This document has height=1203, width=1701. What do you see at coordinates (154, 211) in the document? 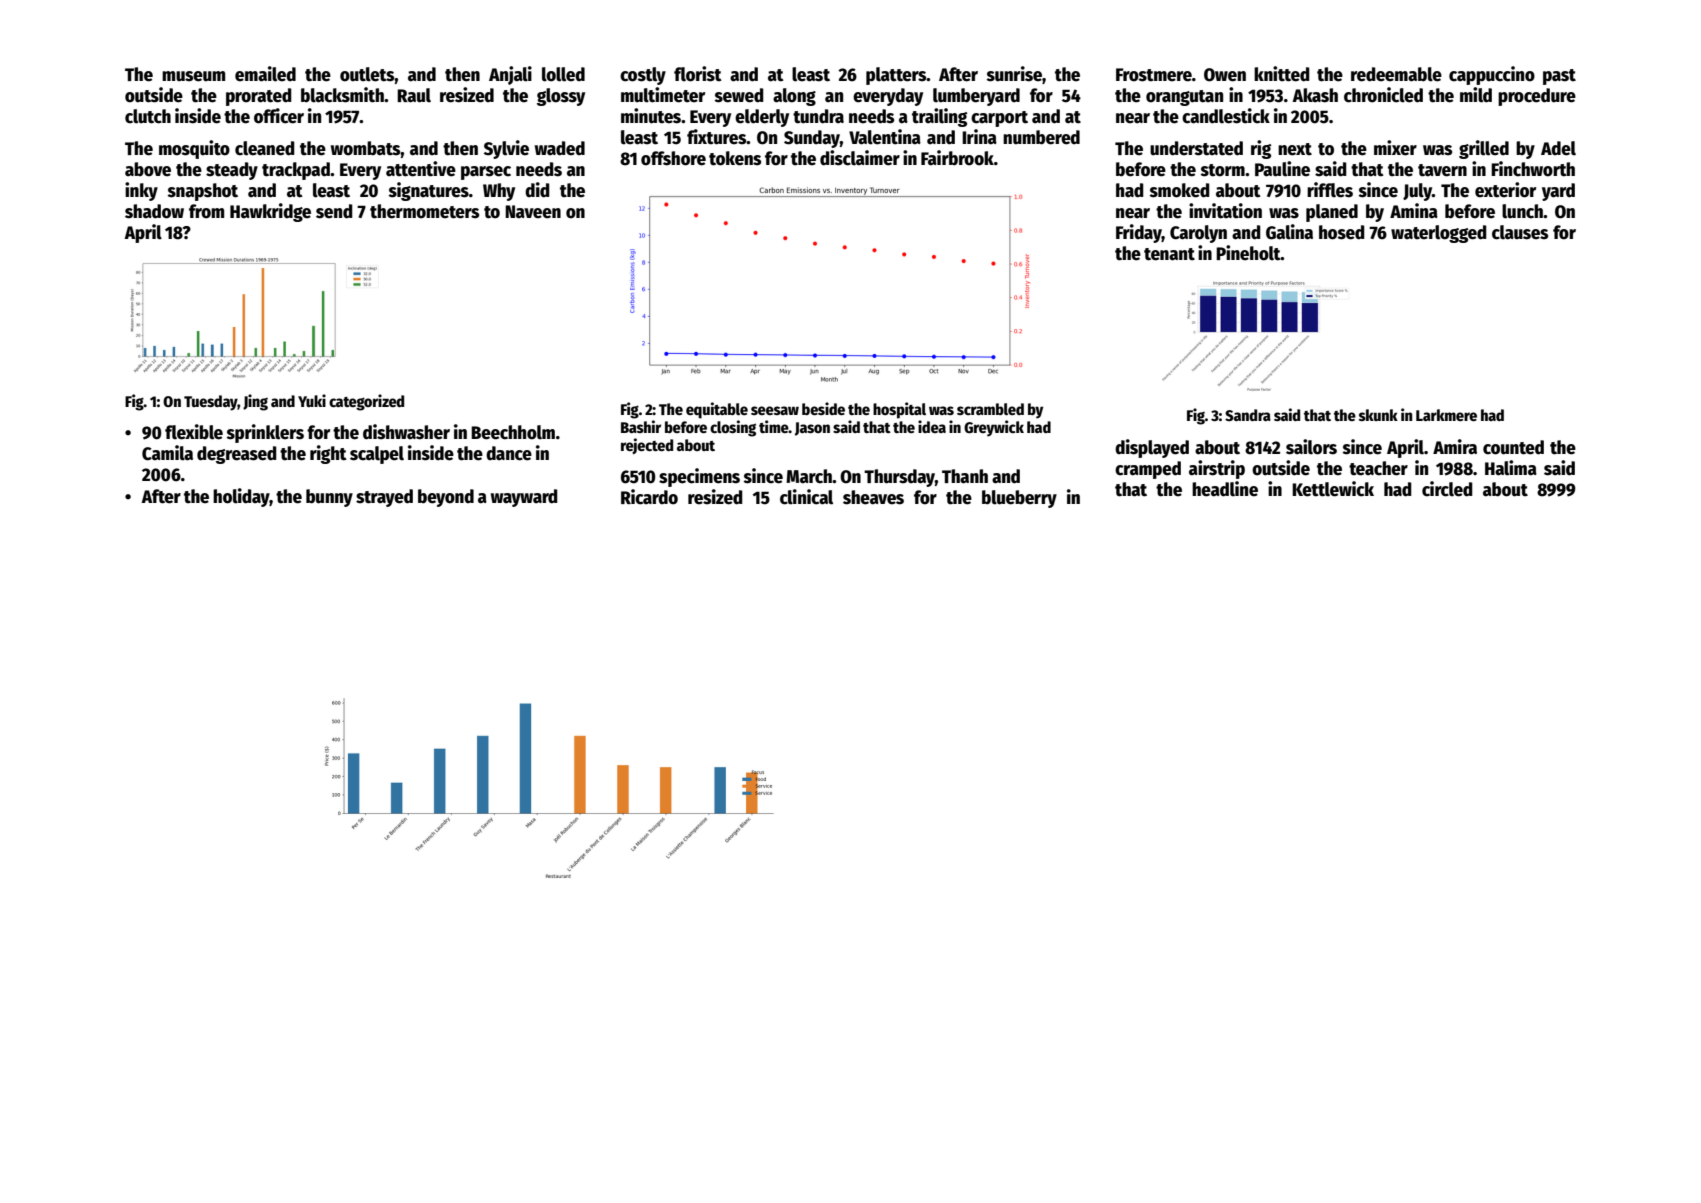
I see `shadow` at bounding box center [154, 211].
